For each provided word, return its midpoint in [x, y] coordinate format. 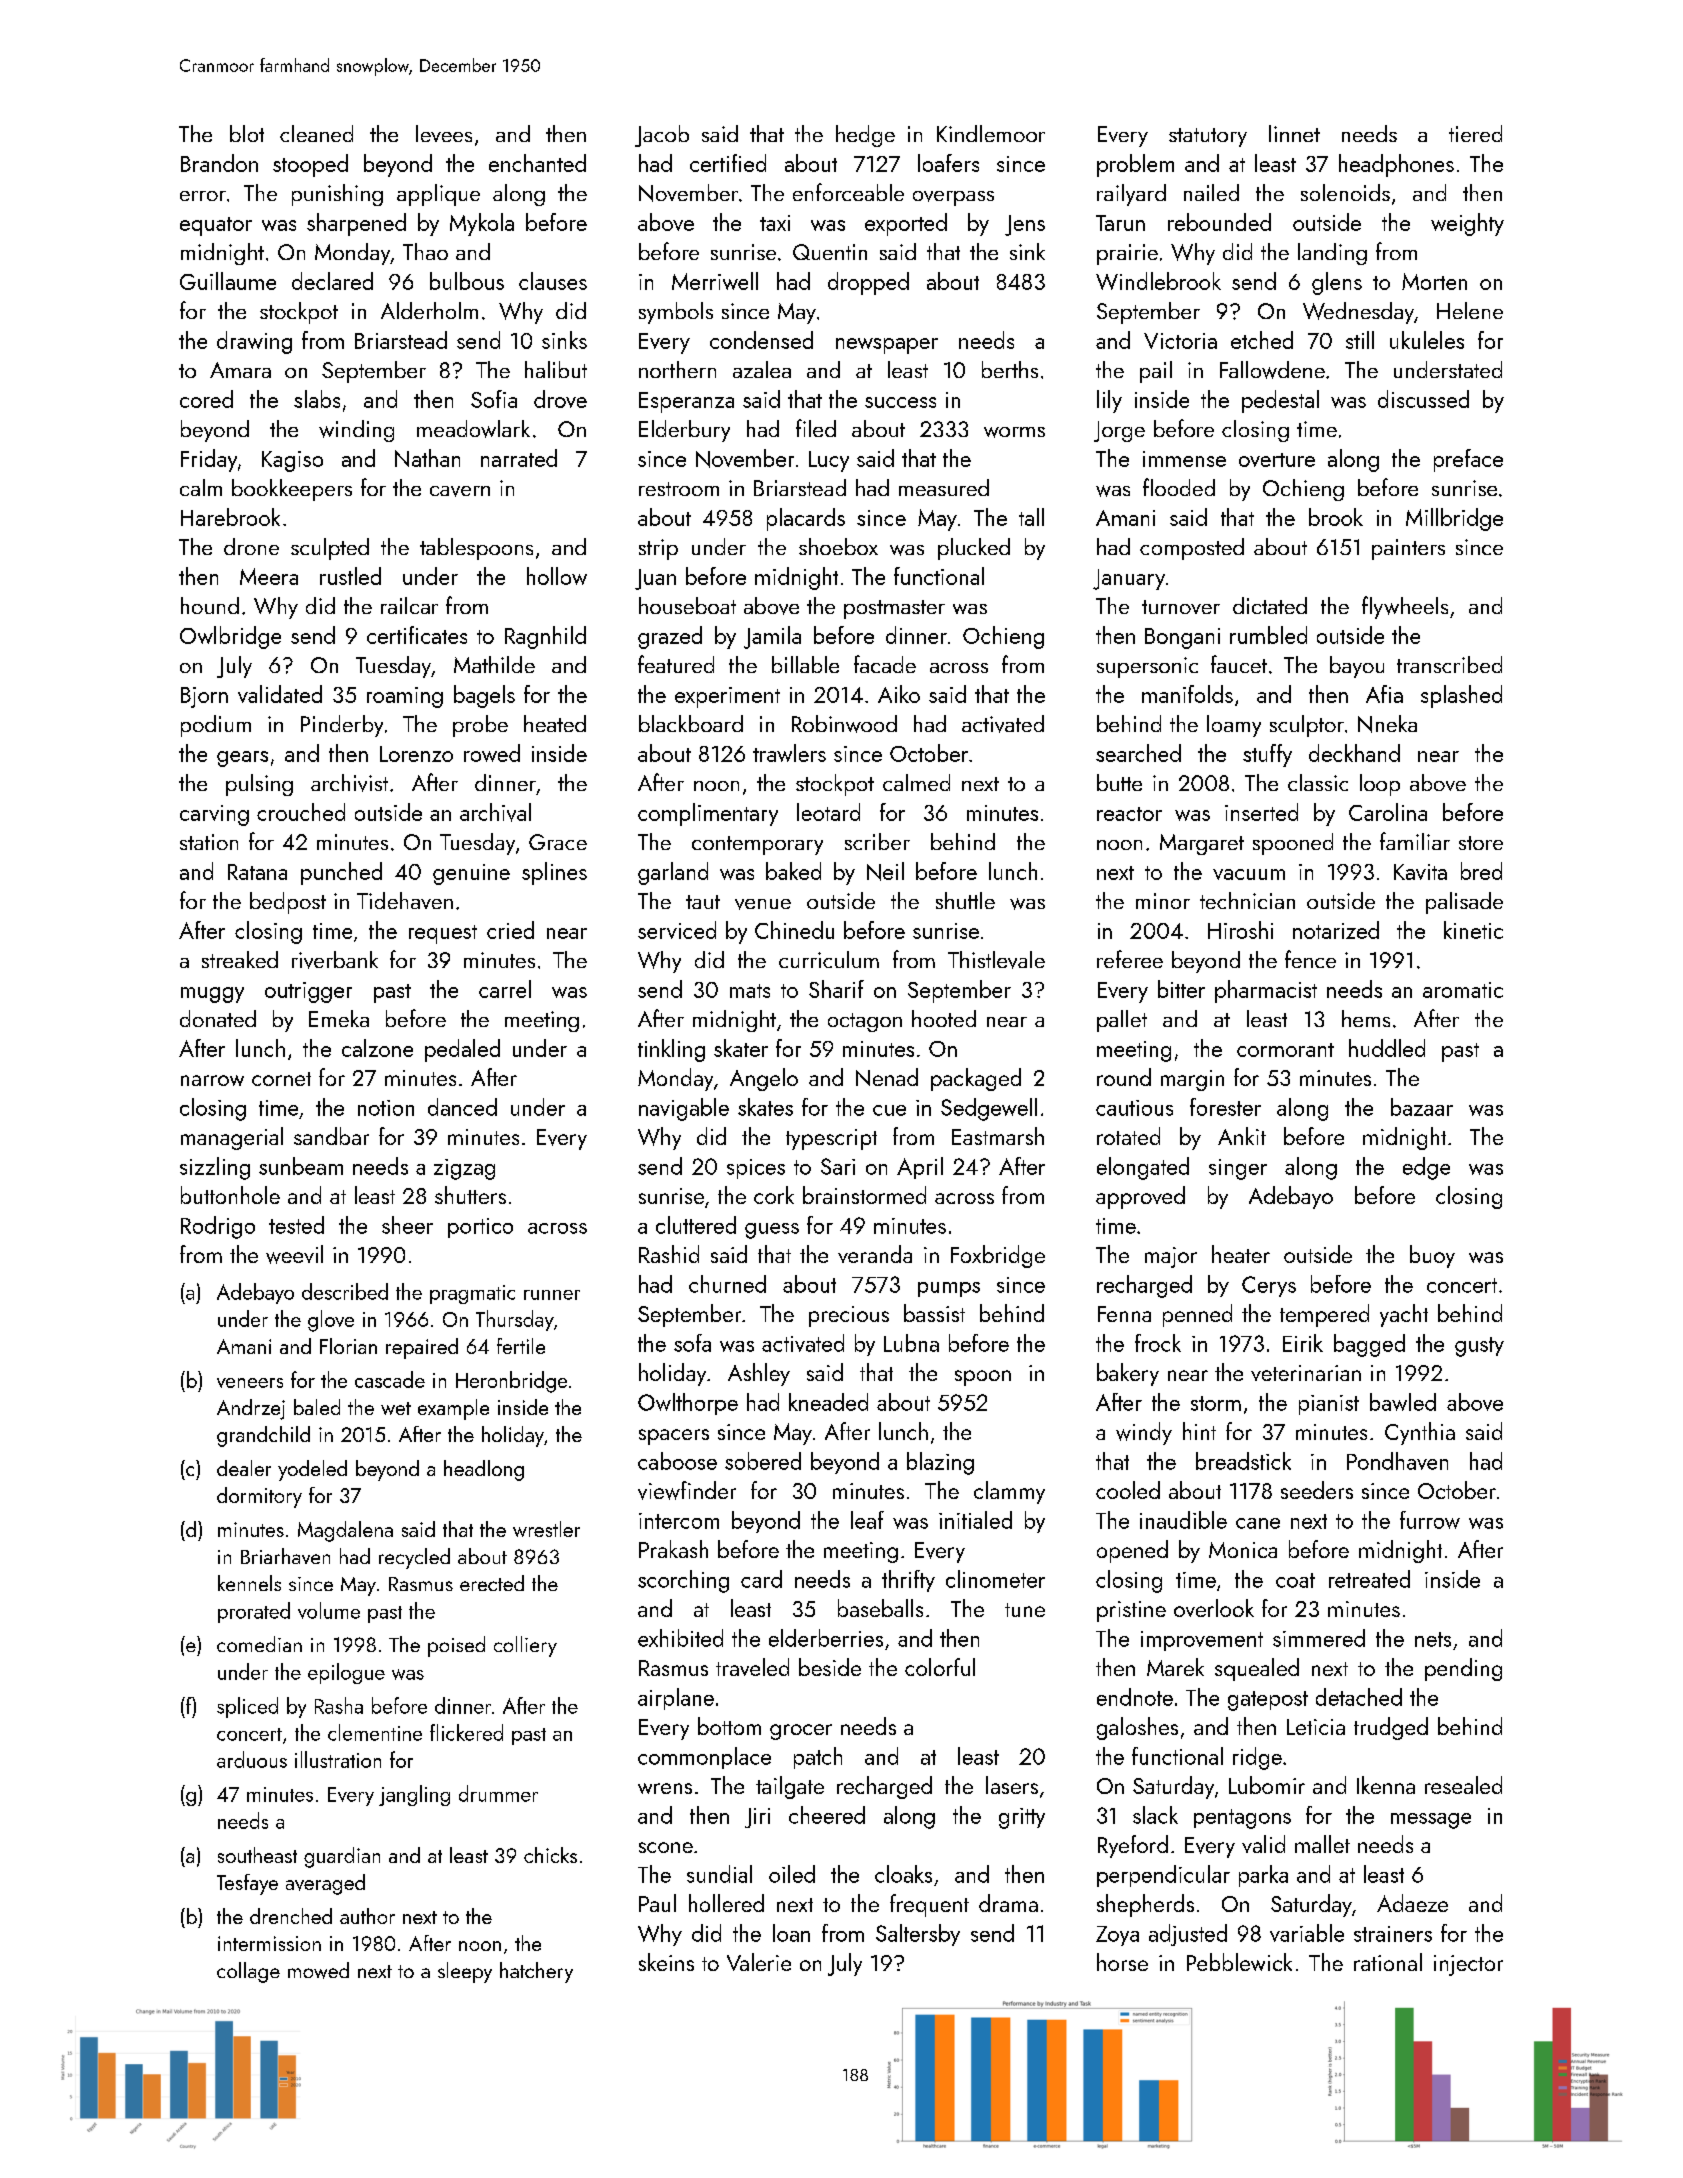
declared [332, 281]
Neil [885, 871]
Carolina [1388, 812]
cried [510, 930]
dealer [244, 1468]
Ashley [759, 1374]
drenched [291, 1916]
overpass [953, 198]
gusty [1479, 1347]
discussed [1423, 399]
